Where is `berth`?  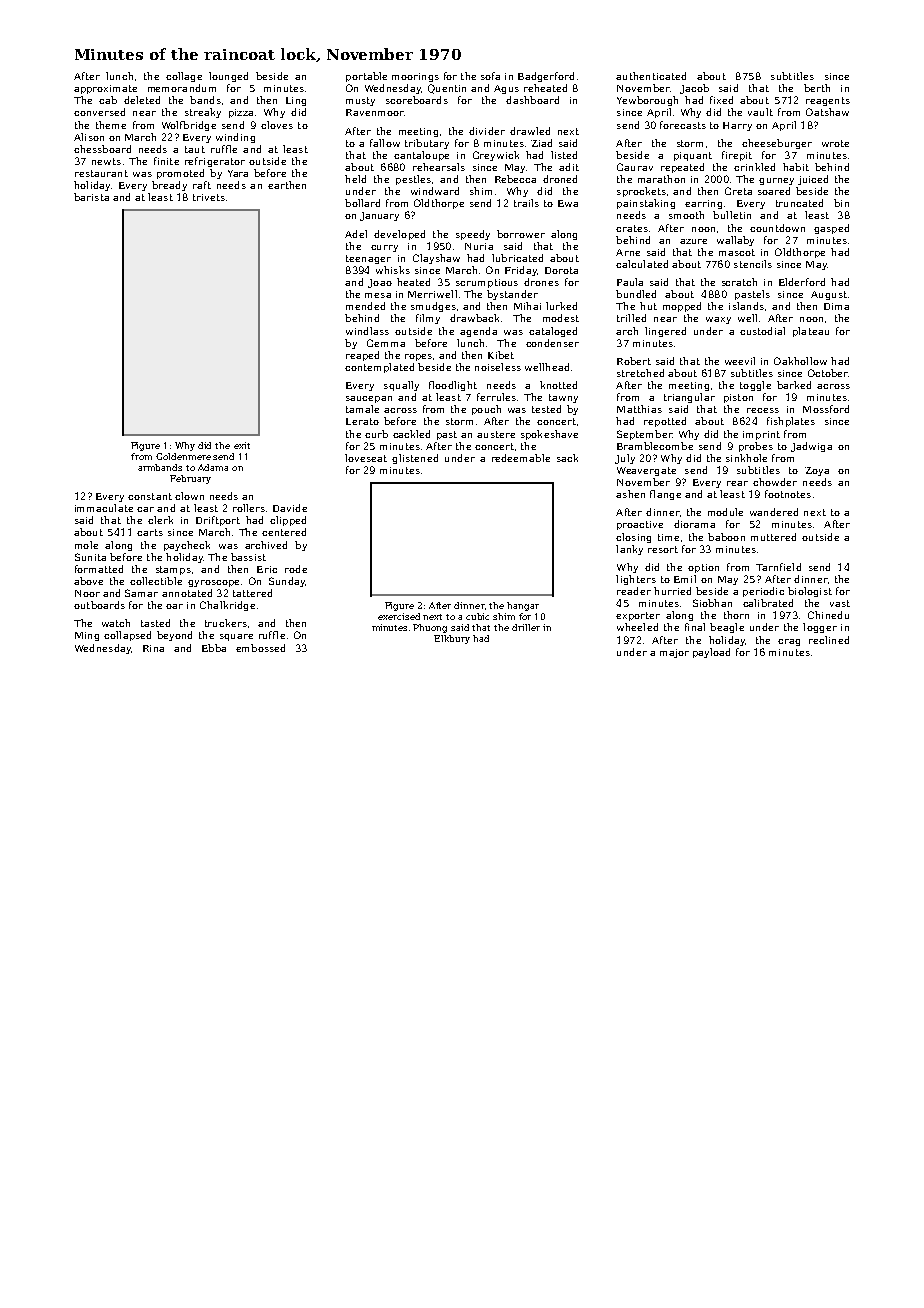
berth is located at coordinates (817, 88).
